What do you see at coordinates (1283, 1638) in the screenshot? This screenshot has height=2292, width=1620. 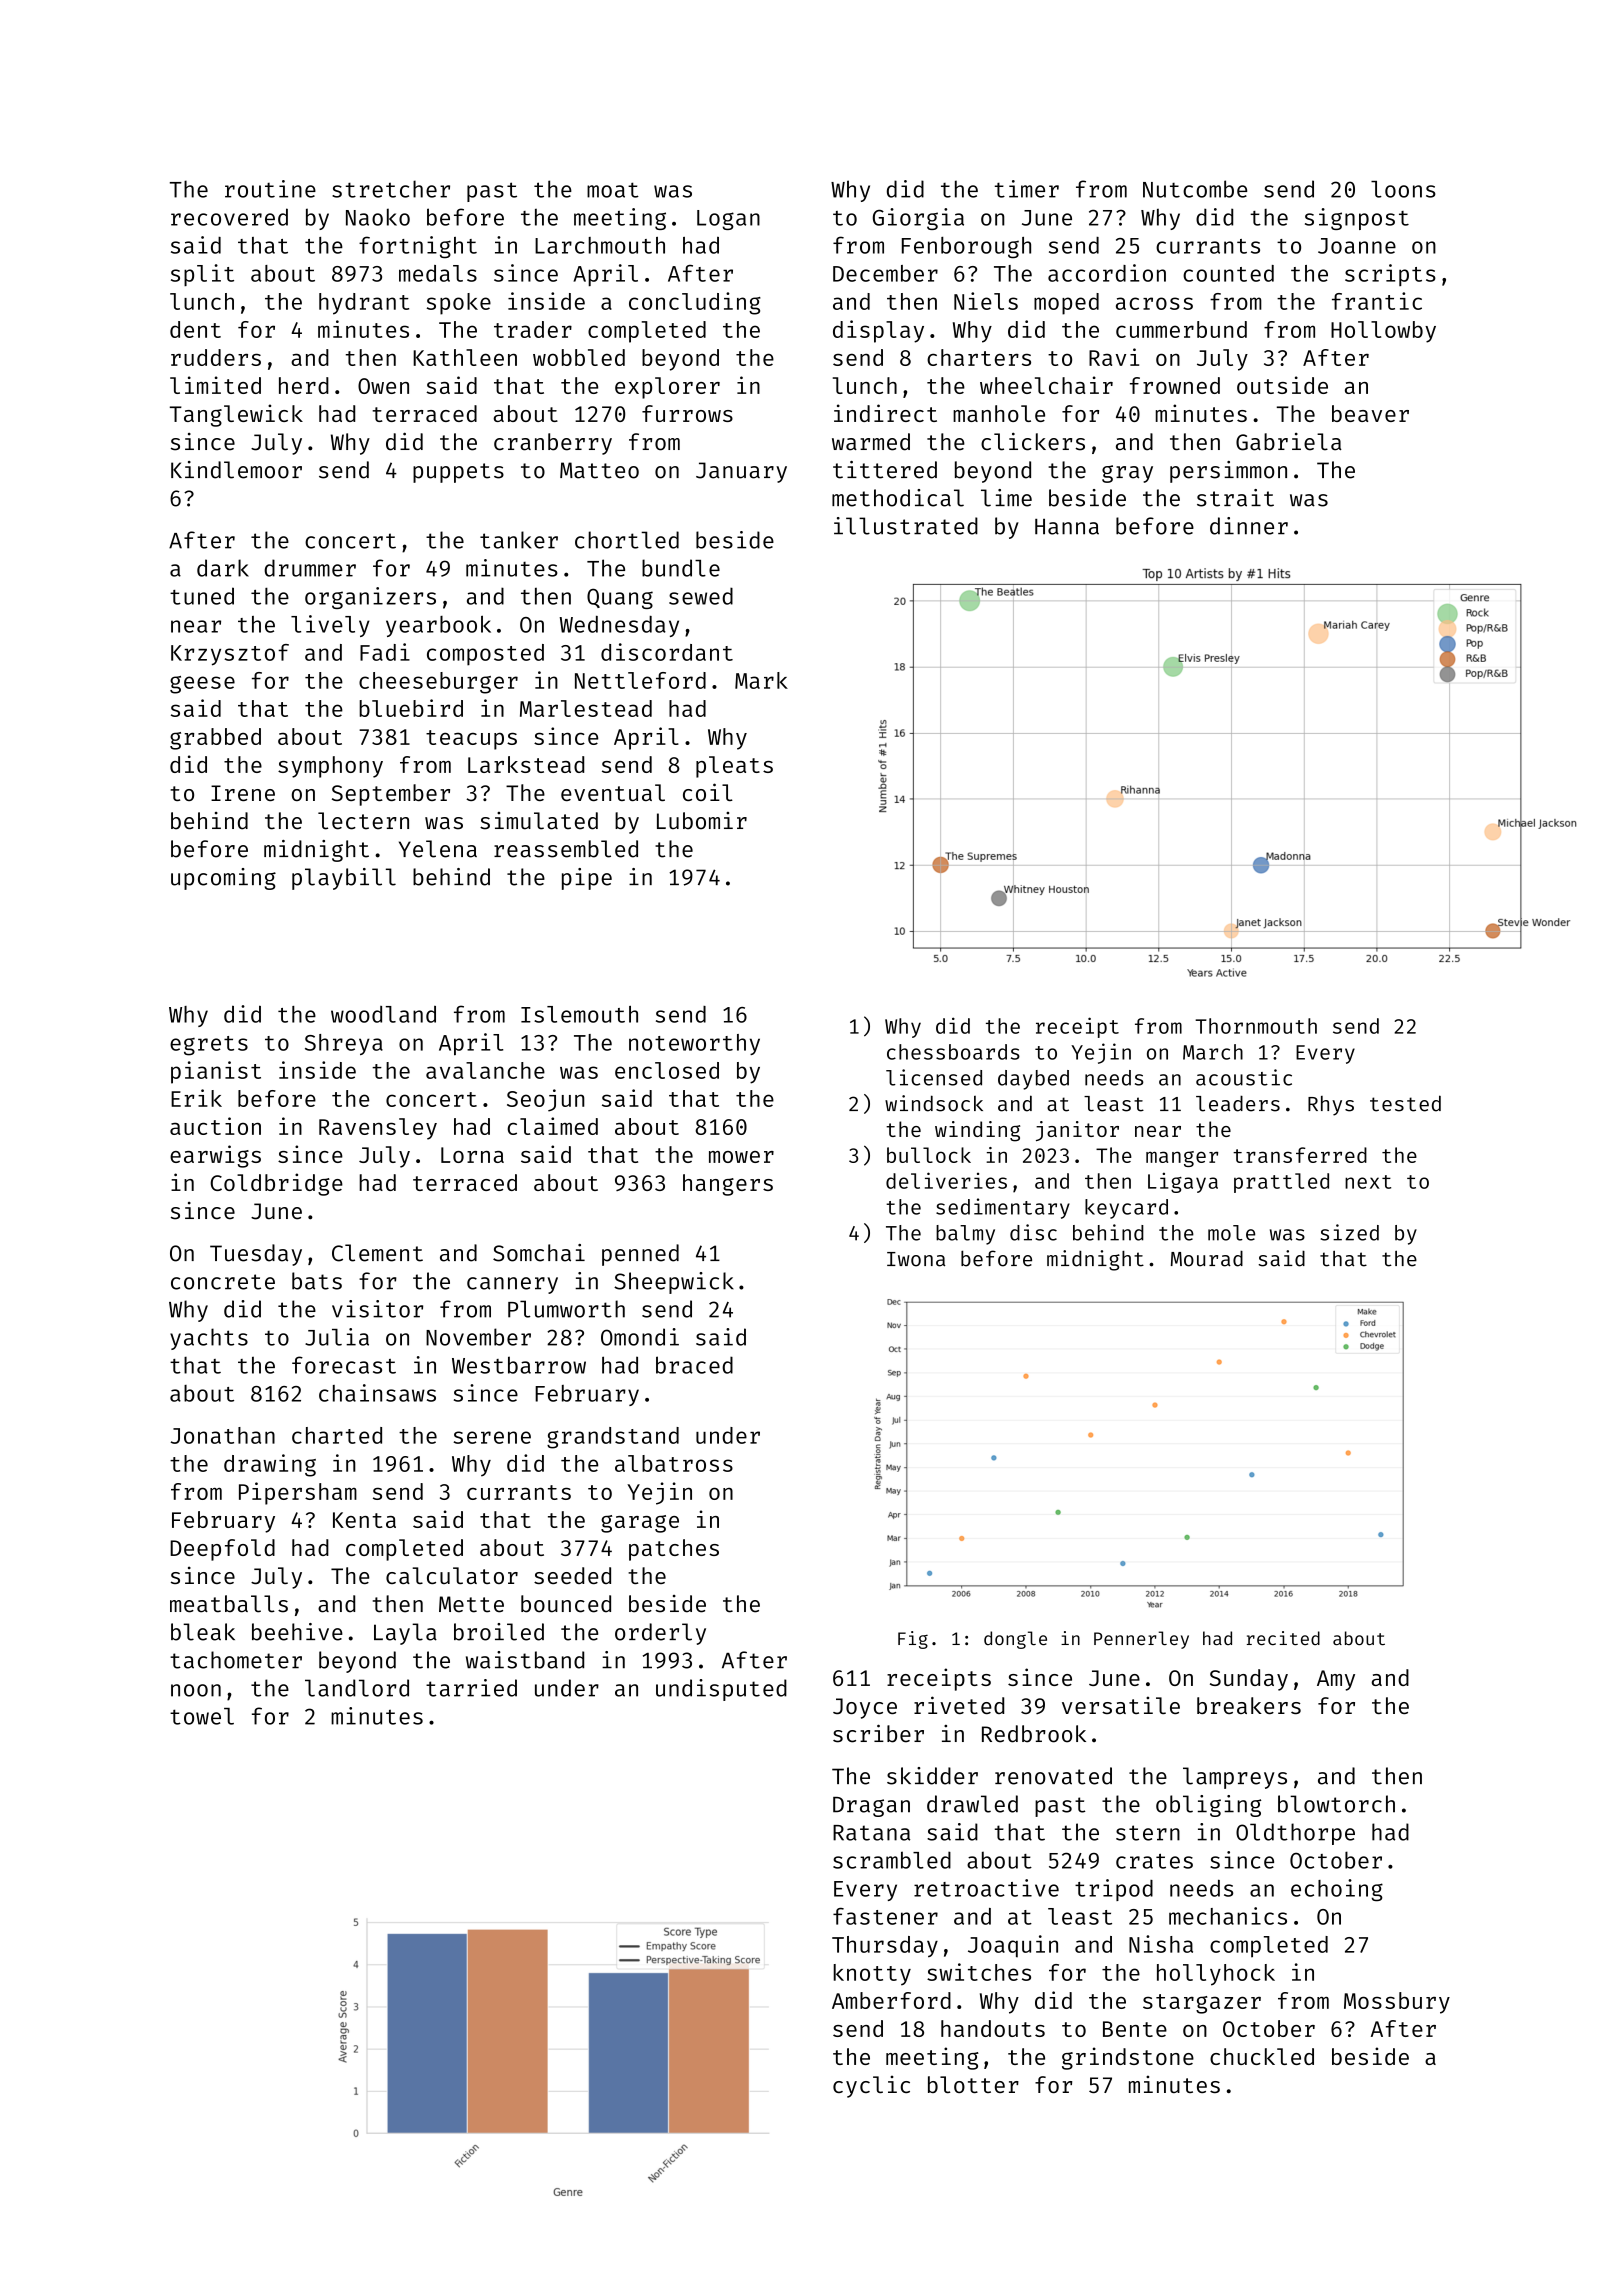 I see `recited` at bounding box center [1283, 1638].
